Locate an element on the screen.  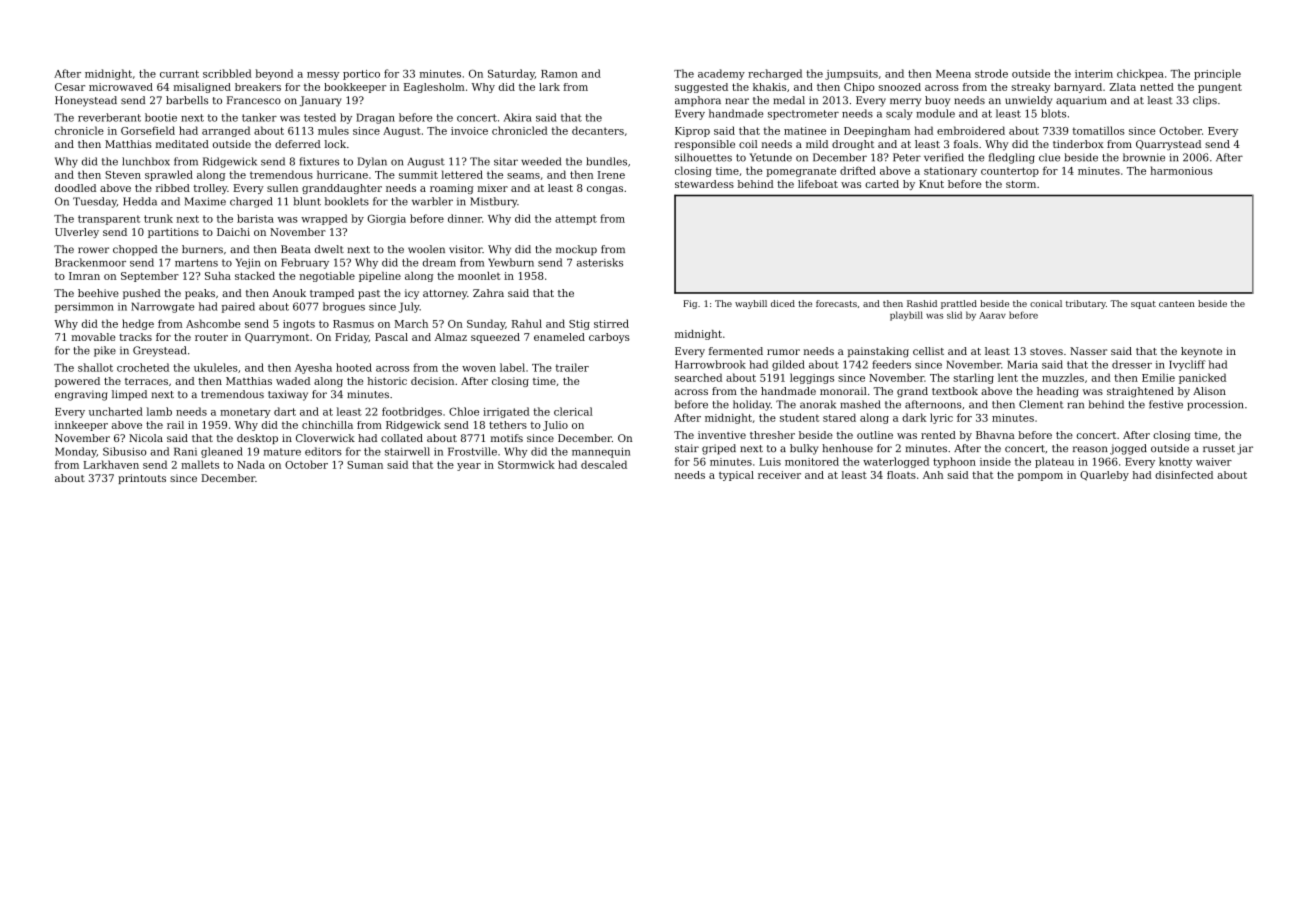
asterisks is located at coordinates (600, 262).
